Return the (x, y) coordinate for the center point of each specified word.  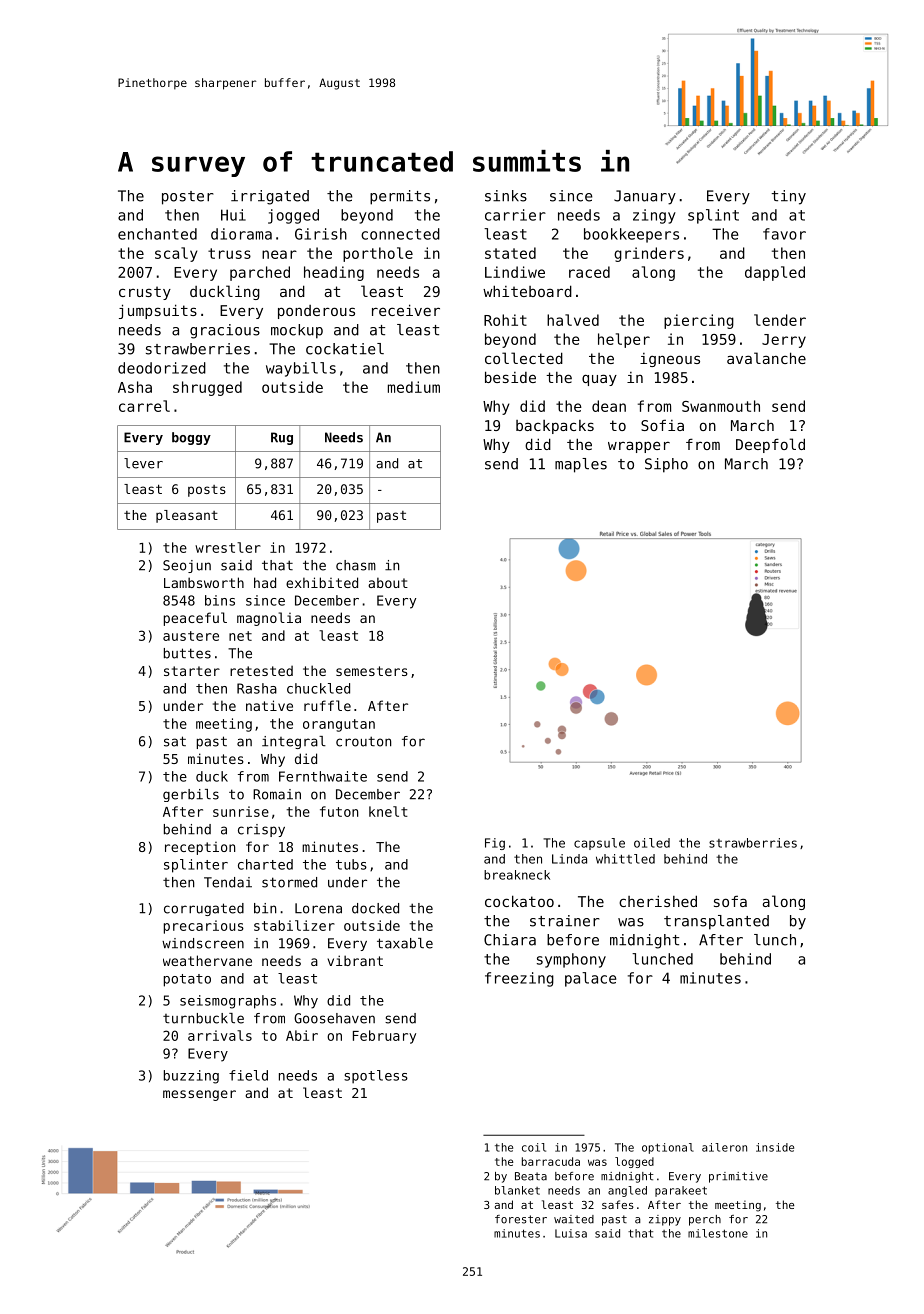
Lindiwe (515, 272)
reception (200, 848)
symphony (571, 960)
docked (375, 908)
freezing (519, 979)
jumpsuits (158, 311)
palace (590, 979)
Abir (302, 1035)
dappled (775, 273)
